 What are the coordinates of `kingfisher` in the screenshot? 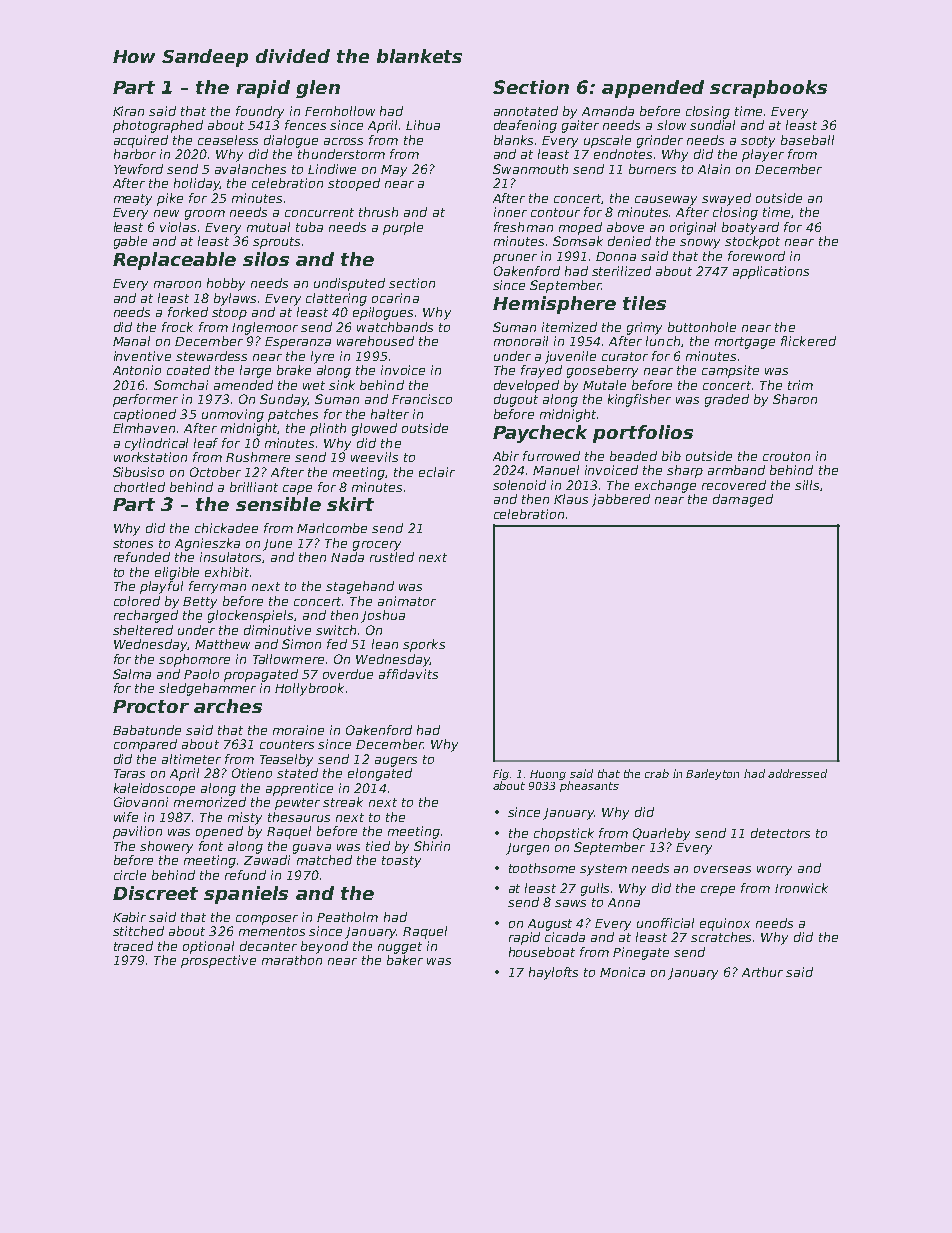 It's located at (639, 400).
